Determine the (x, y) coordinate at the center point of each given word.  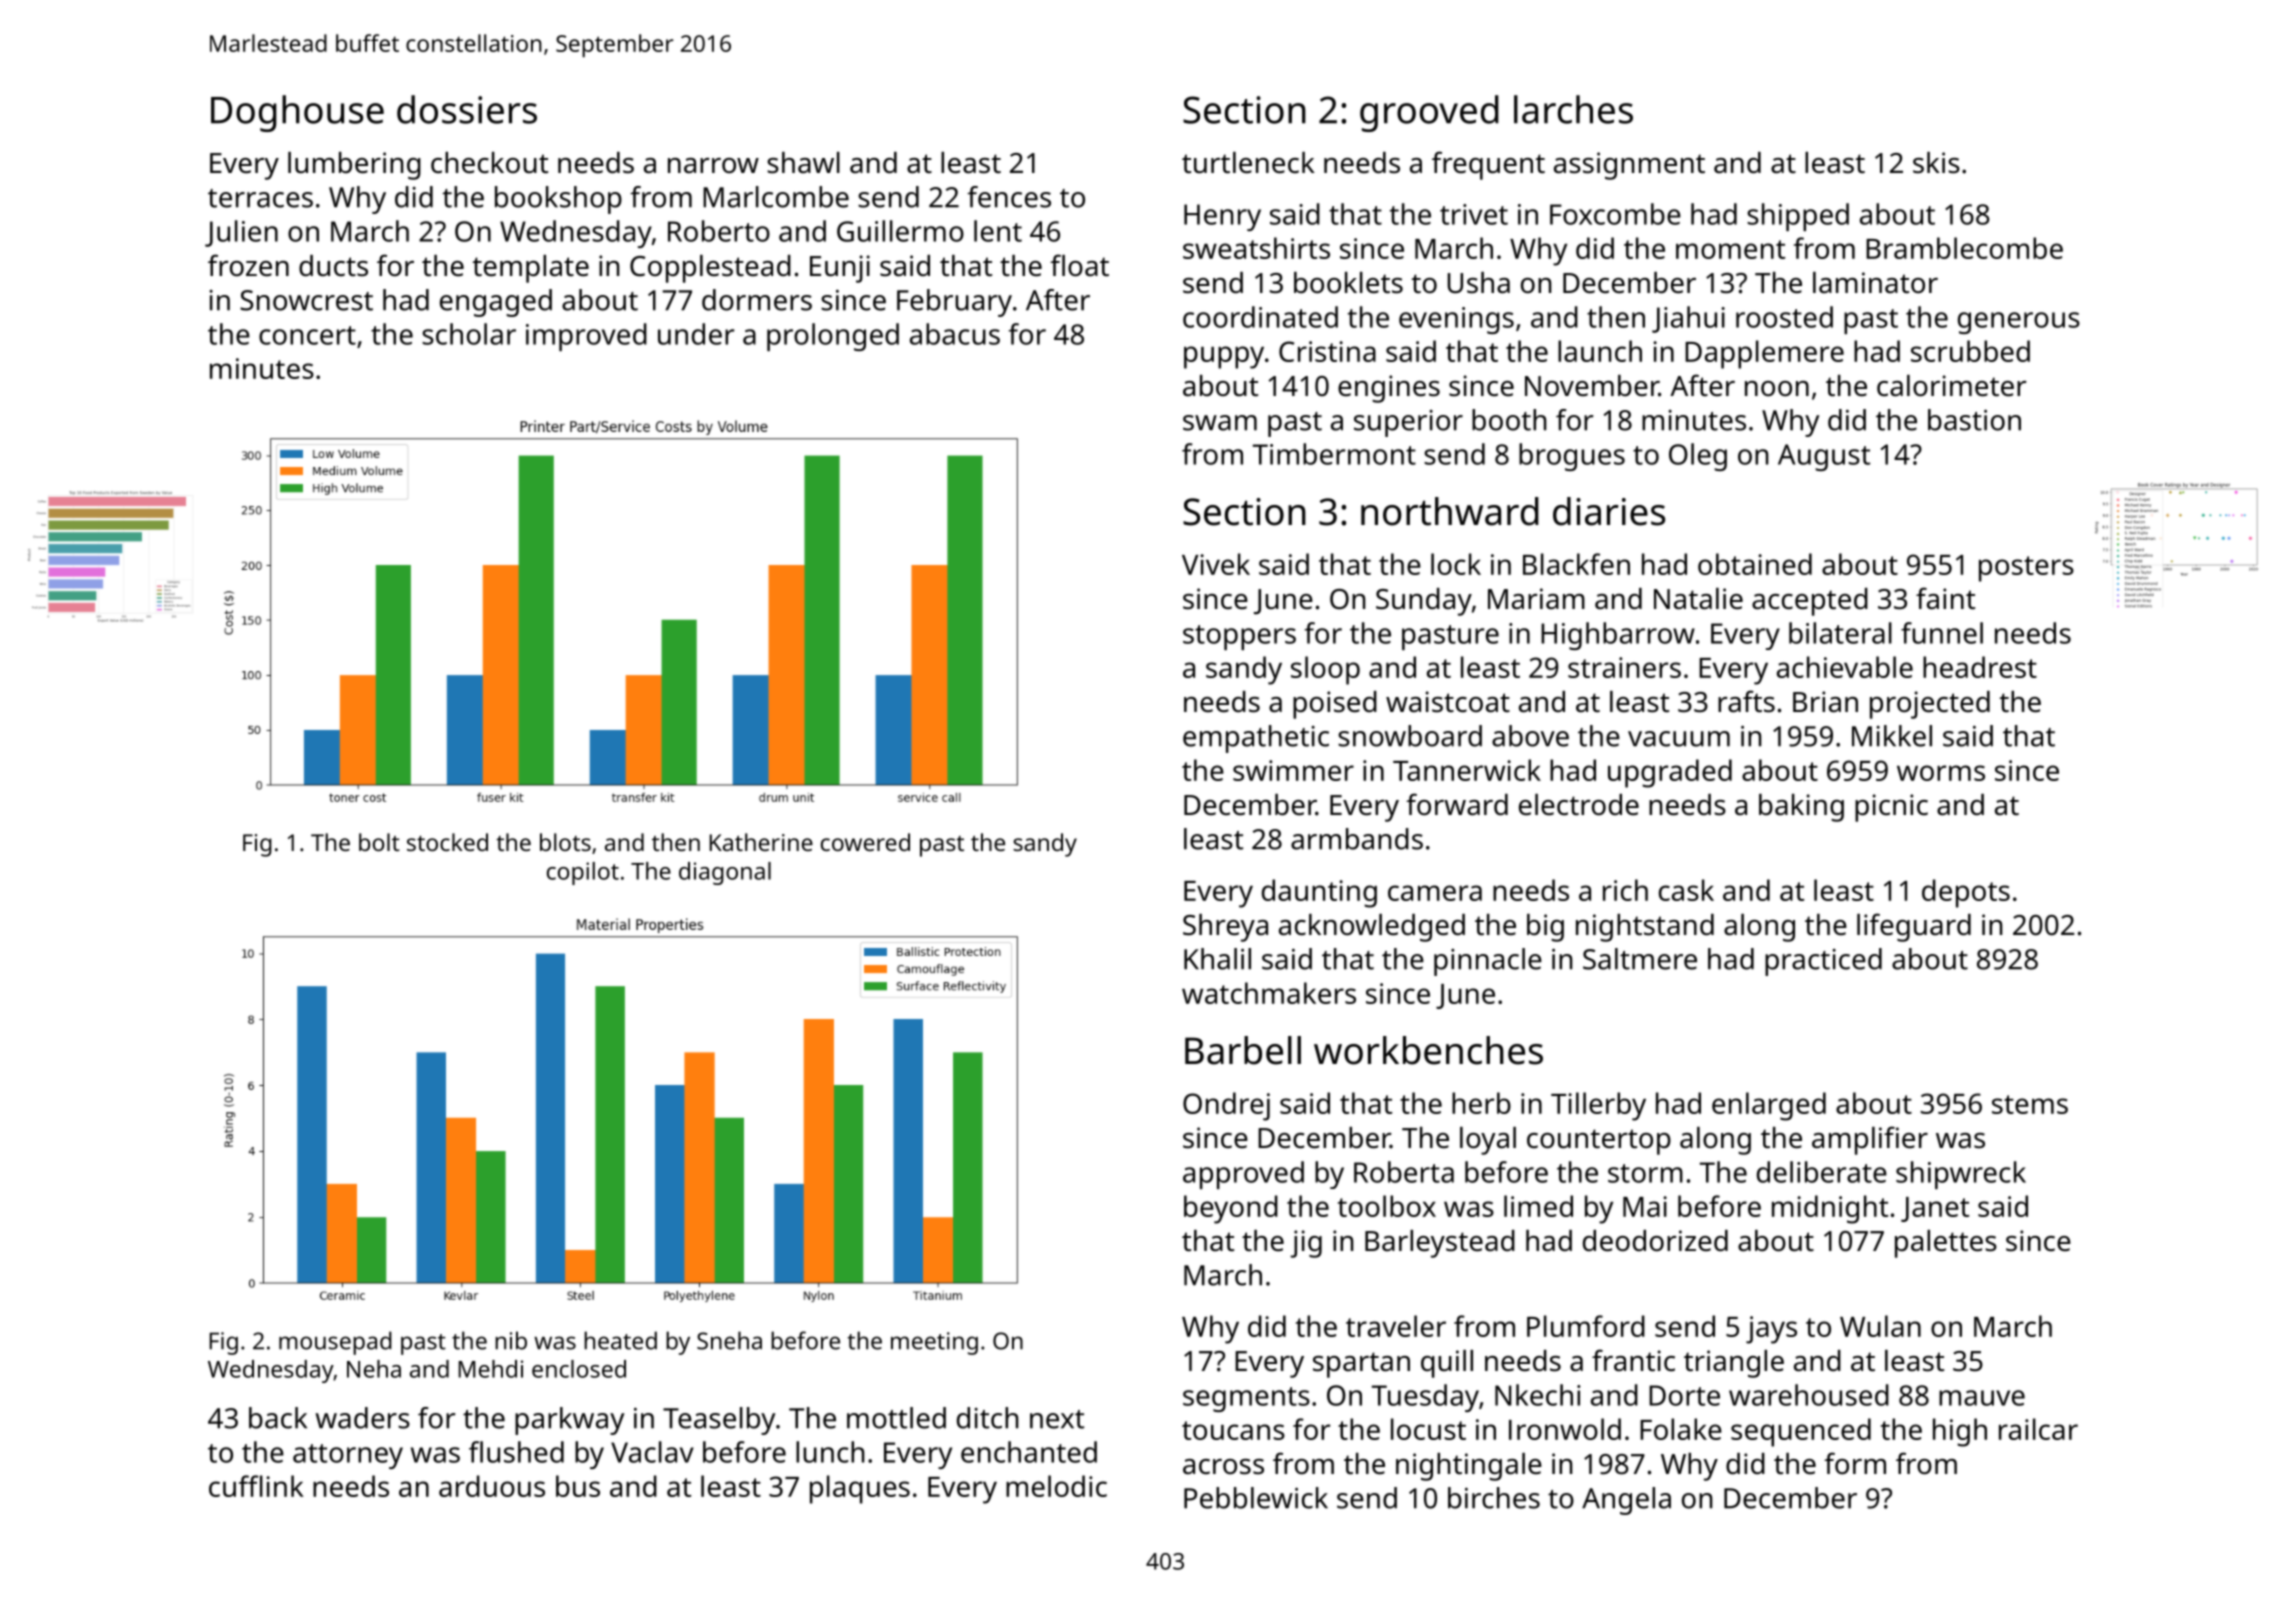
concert (307, 335)
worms (1941, 773)
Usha (1479, 283)
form (1855, 1463)
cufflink (256, 1486)
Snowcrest (306, 300)
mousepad (335, 1343)
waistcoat (1448, 702)
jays (1771, 1330)
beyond (1231, 1209)
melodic (1056, 1486)
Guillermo (900, 231)
